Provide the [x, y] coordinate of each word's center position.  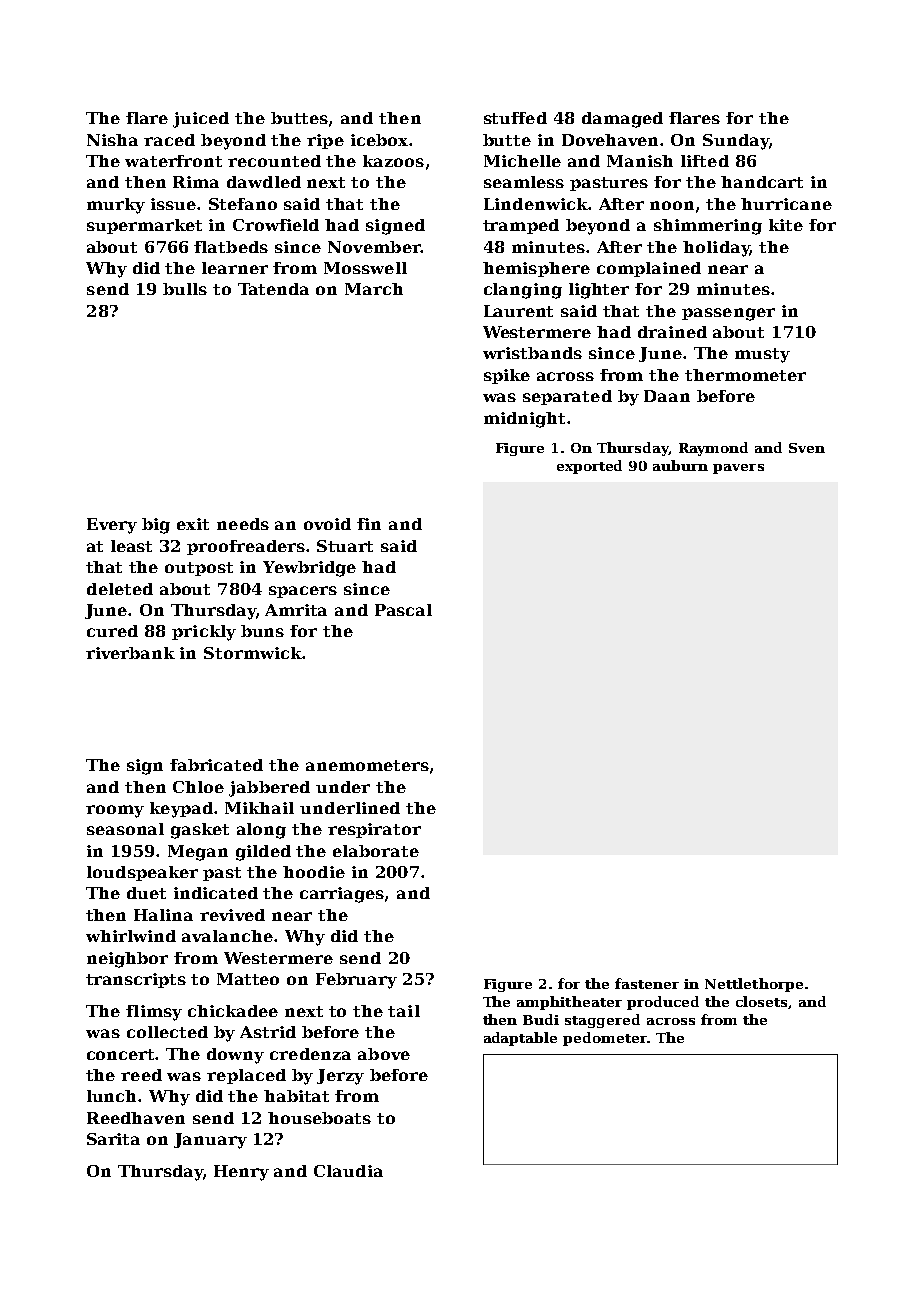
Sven [807, 448]
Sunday [736, 142]
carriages [342, 895]
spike [507, 376]
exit [193, 524]
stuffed [515, 118]
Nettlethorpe [754, 985]
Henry [241, 1173]
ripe [325, 141]
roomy [115, 811]
